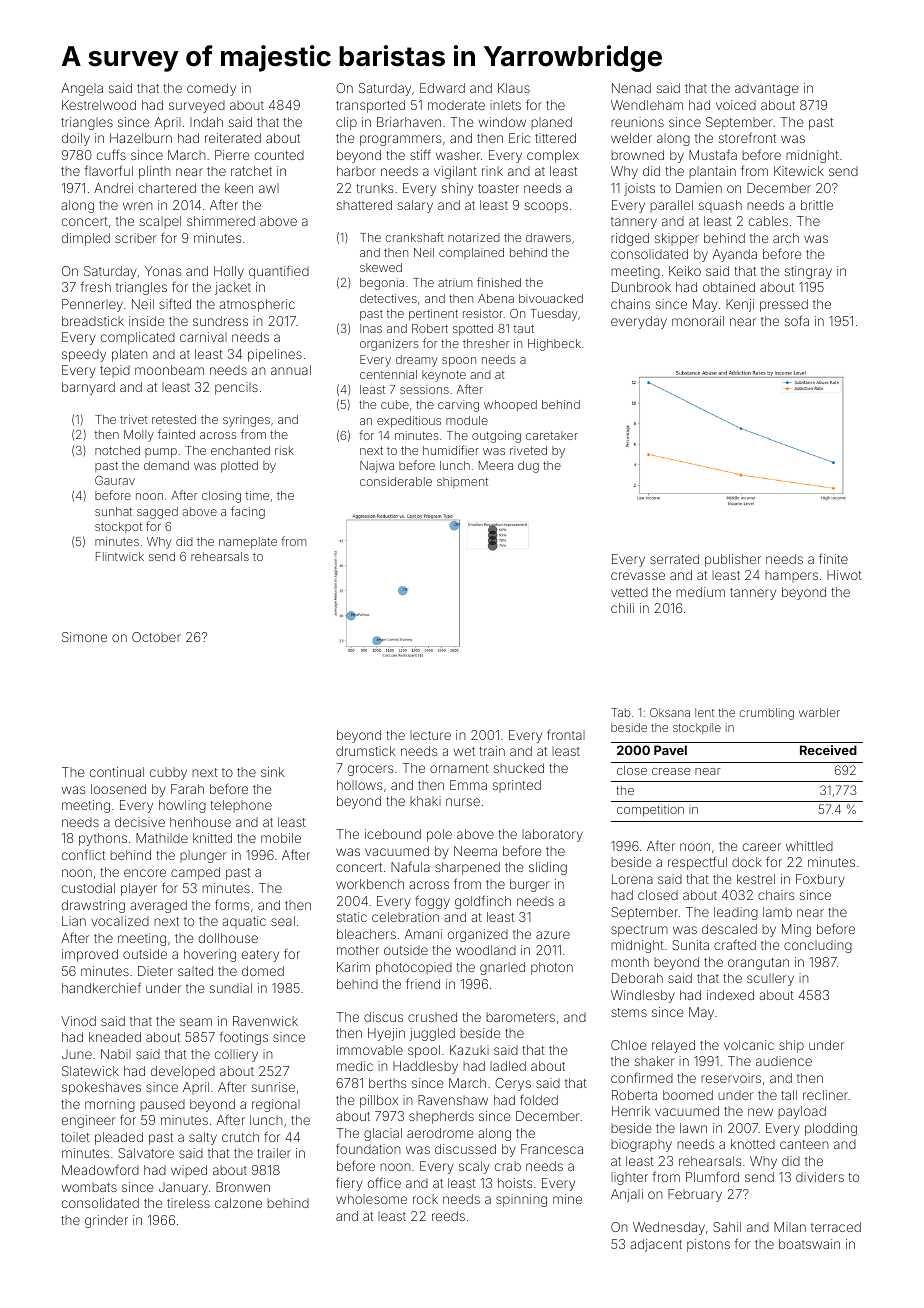 The image size is (924, 1308). What do you see at coordinates (106, 1221) in the page?
I see `grinder` at bounding box center [106, 1221].
